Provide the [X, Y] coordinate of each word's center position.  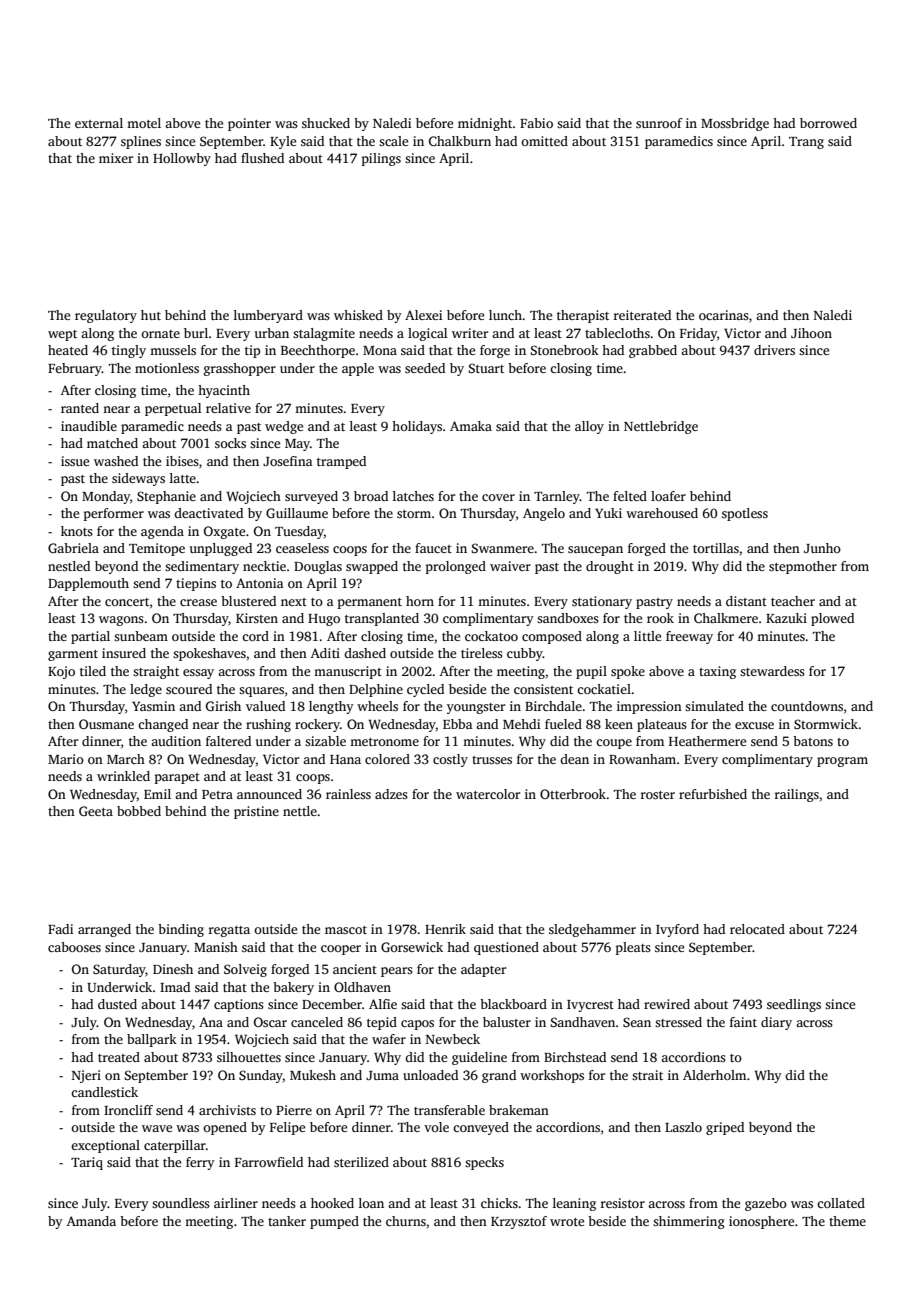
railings [797, 795]
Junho [822, 548]
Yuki [608, 513]
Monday [106, 497]
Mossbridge [735, 124]
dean [574, 759]
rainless [348, 794]
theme [847, 1221]
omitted [544, 141]
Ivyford [677, 930]
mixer [116, 158]
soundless [181, 1203]
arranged [104, 930]
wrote [567, 1222]
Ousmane [106, 724]
